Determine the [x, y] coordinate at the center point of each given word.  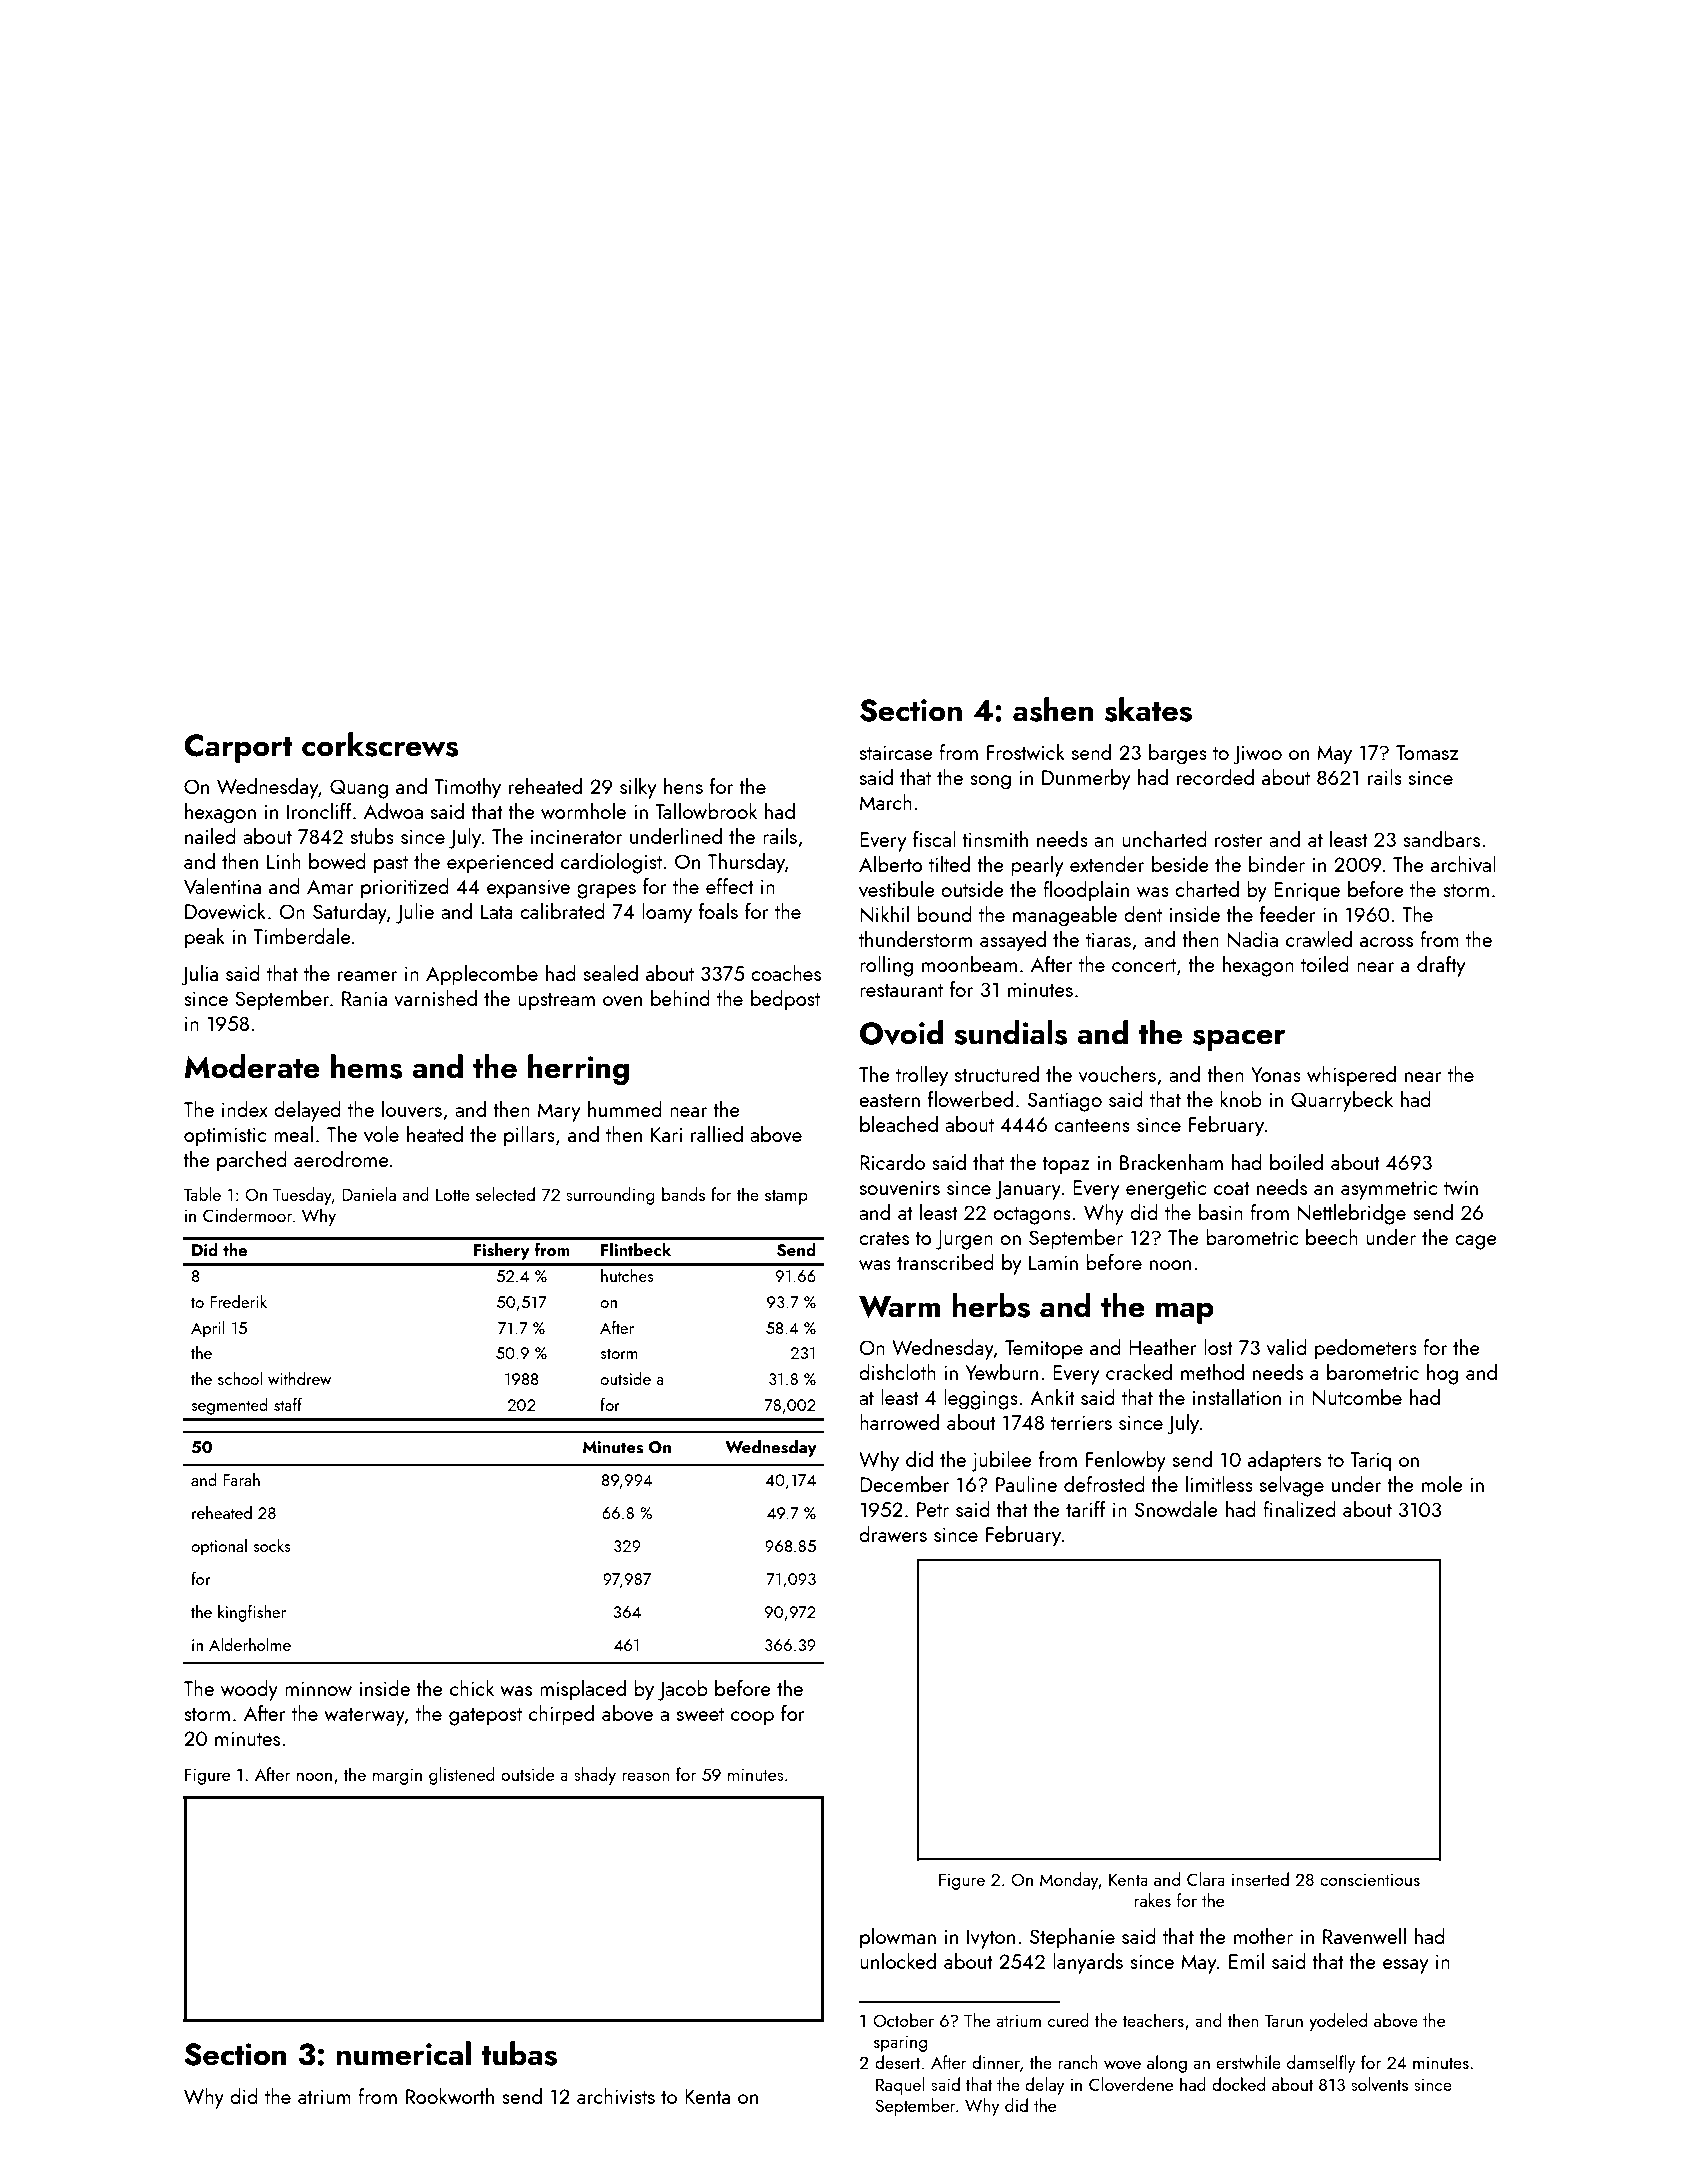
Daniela [369, 1194]
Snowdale [1176, 1509]
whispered [1351, 1076]
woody [249, 1690]
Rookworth [450, 2096]
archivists [616, 2096]
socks [272, 1545]
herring [578, 1070]
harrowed [899, 1422]
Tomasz [1427, 752]
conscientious [1370, 1880]
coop [752, 1718]
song [990, 782]
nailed [210, 836]
